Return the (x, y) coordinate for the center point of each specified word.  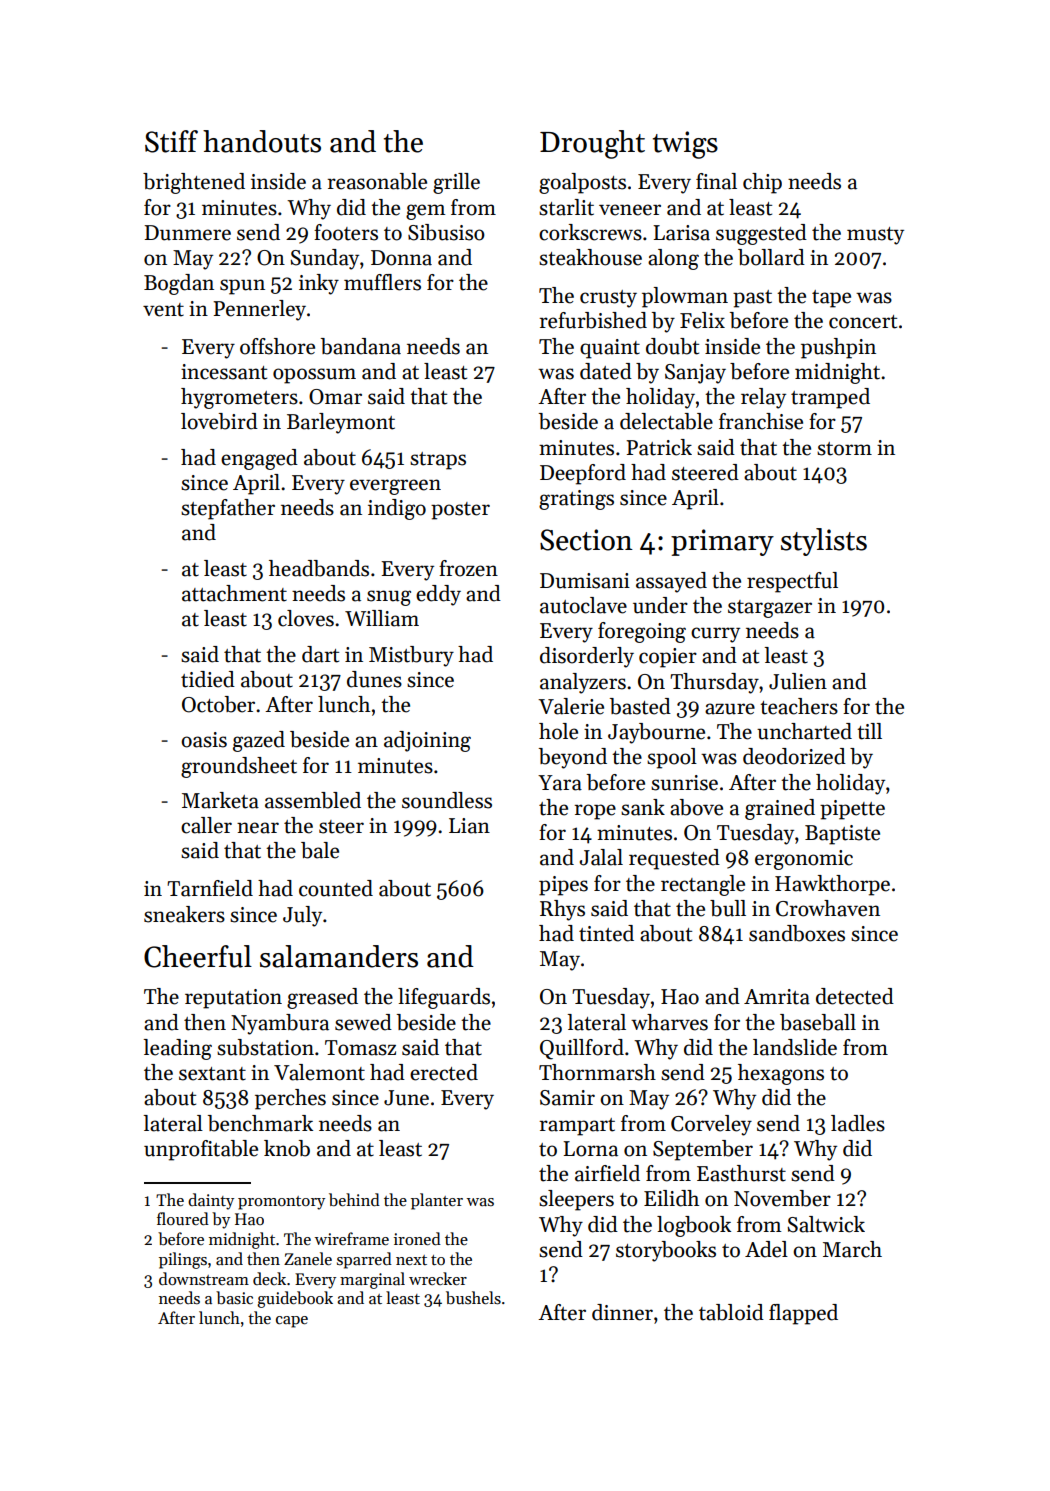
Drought (592, 144)
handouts (262, 141)
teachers (799, 706)
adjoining (427, 741)
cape (292, 1322)
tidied (208, 679)
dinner (622, 1312)
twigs (685, 145)
